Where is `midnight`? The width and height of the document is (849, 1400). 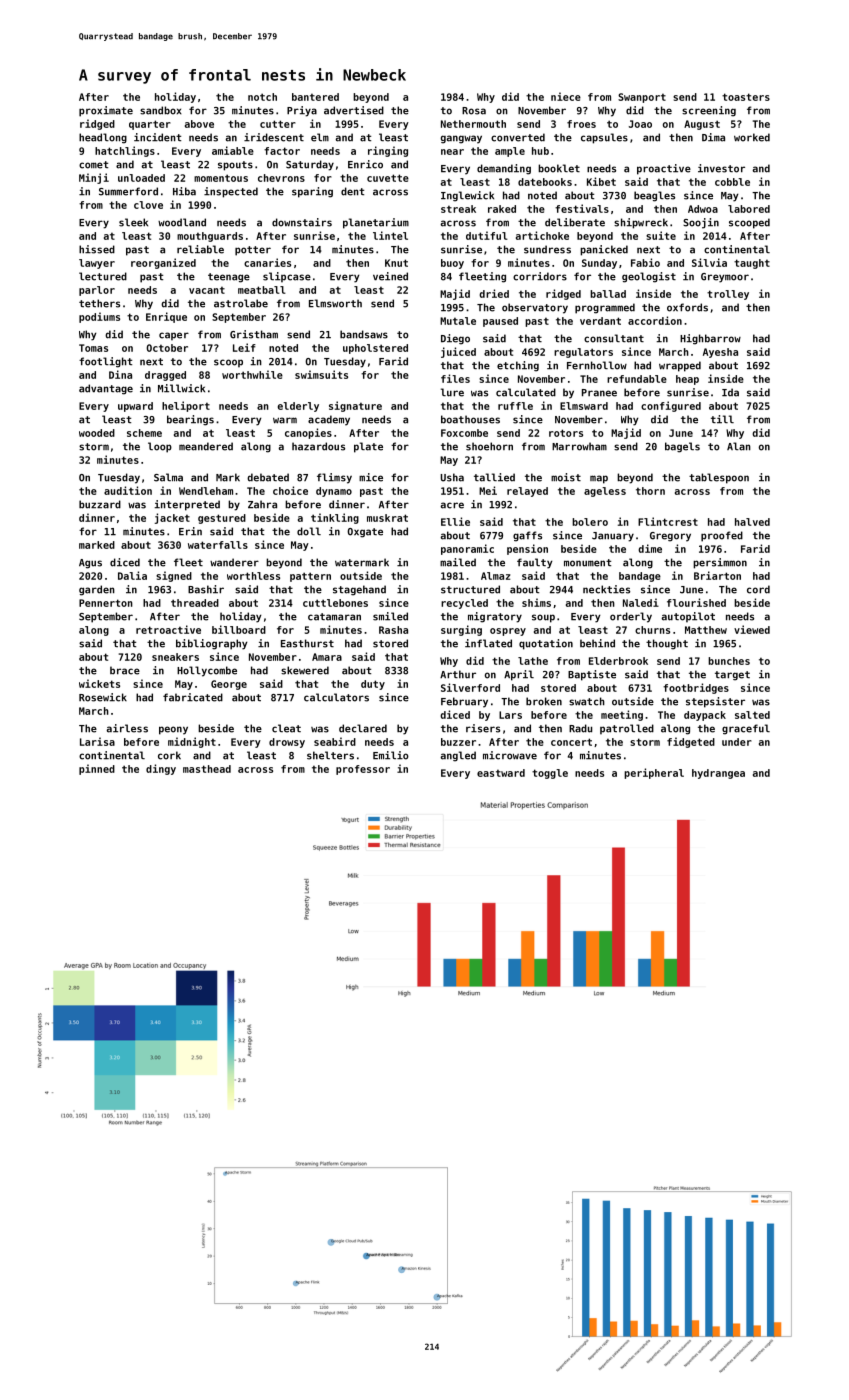
midnight is located at coordinates (192, 742).
